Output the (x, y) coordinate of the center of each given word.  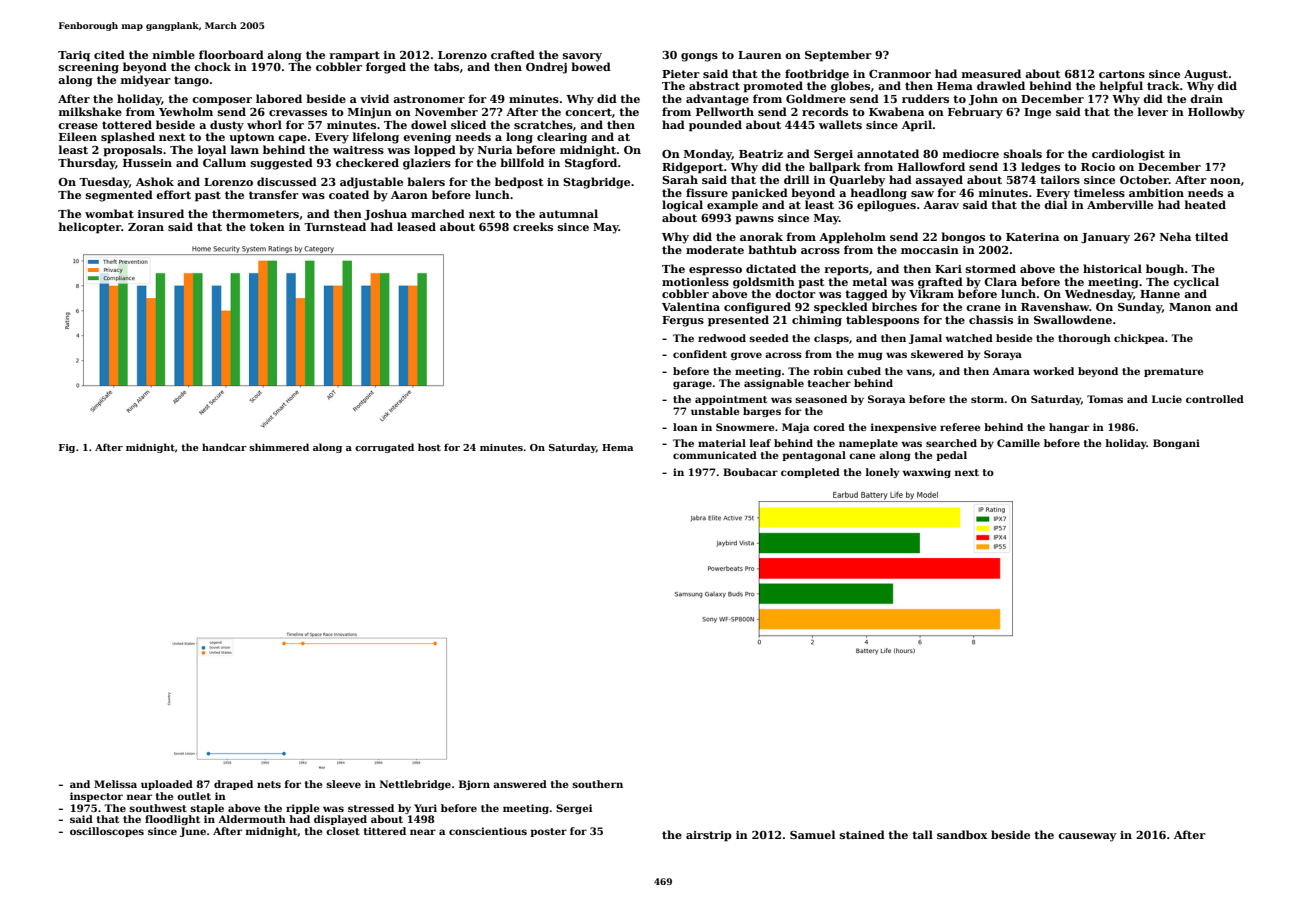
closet (343, 831)
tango (191, 81)
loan (685, 427)
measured (991, 73)
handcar (224, 447)
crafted (513, 54)
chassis (991, 319)
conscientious (488, 831)
